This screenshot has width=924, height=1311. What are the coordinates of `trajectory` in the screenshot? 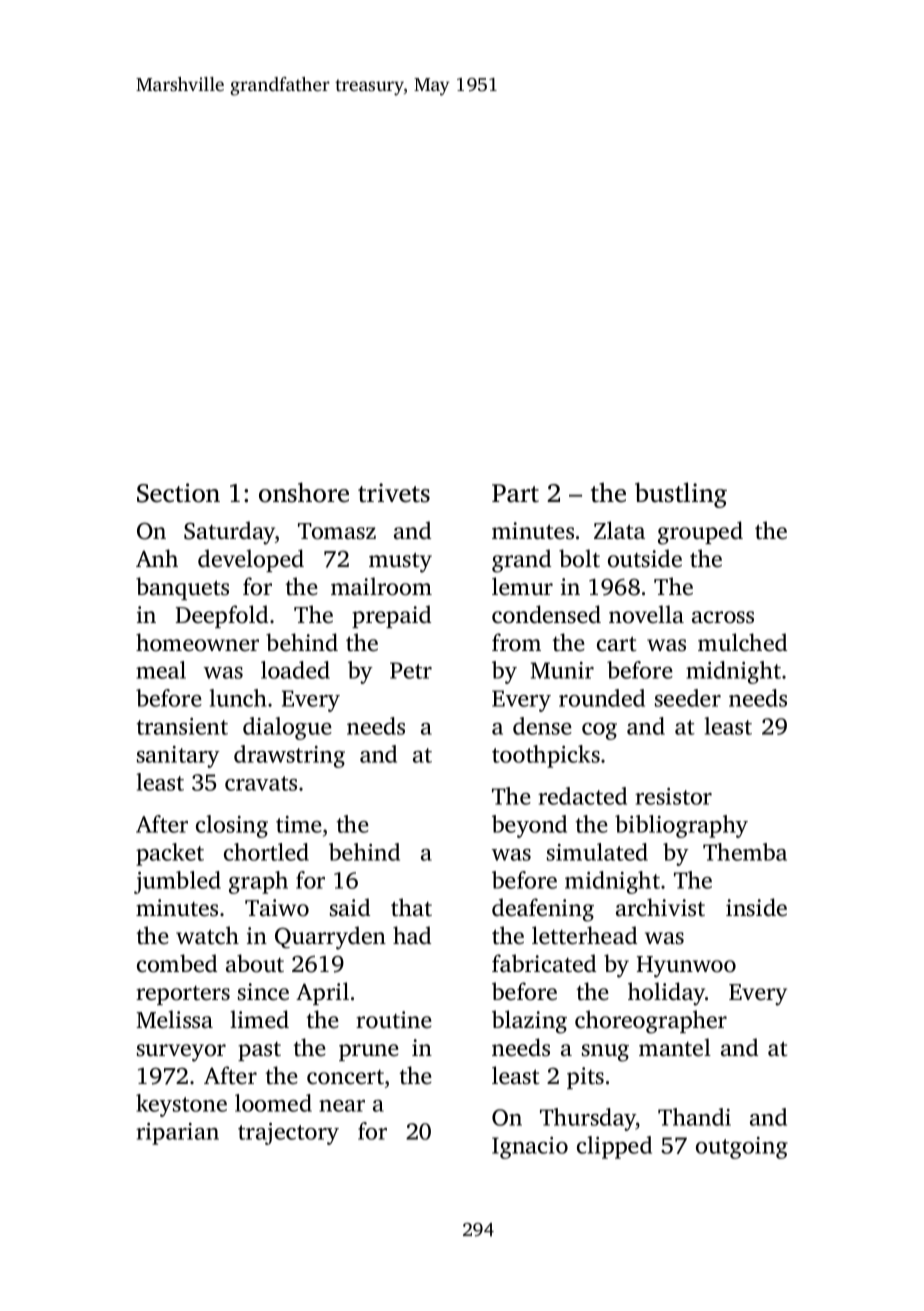 It's located at (288, 1134).
